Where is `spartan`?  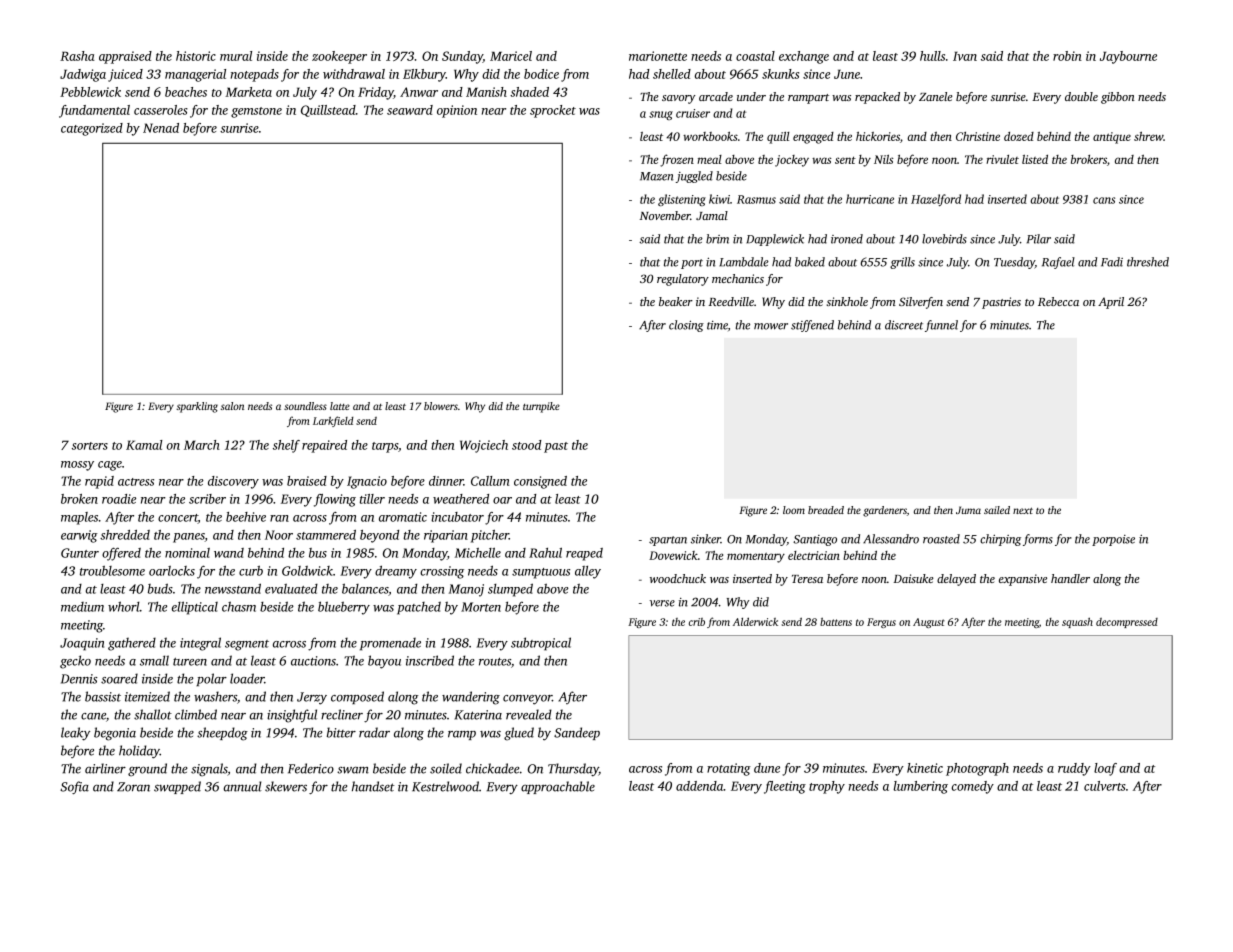 spartan is located at coordinates (668, 541).
